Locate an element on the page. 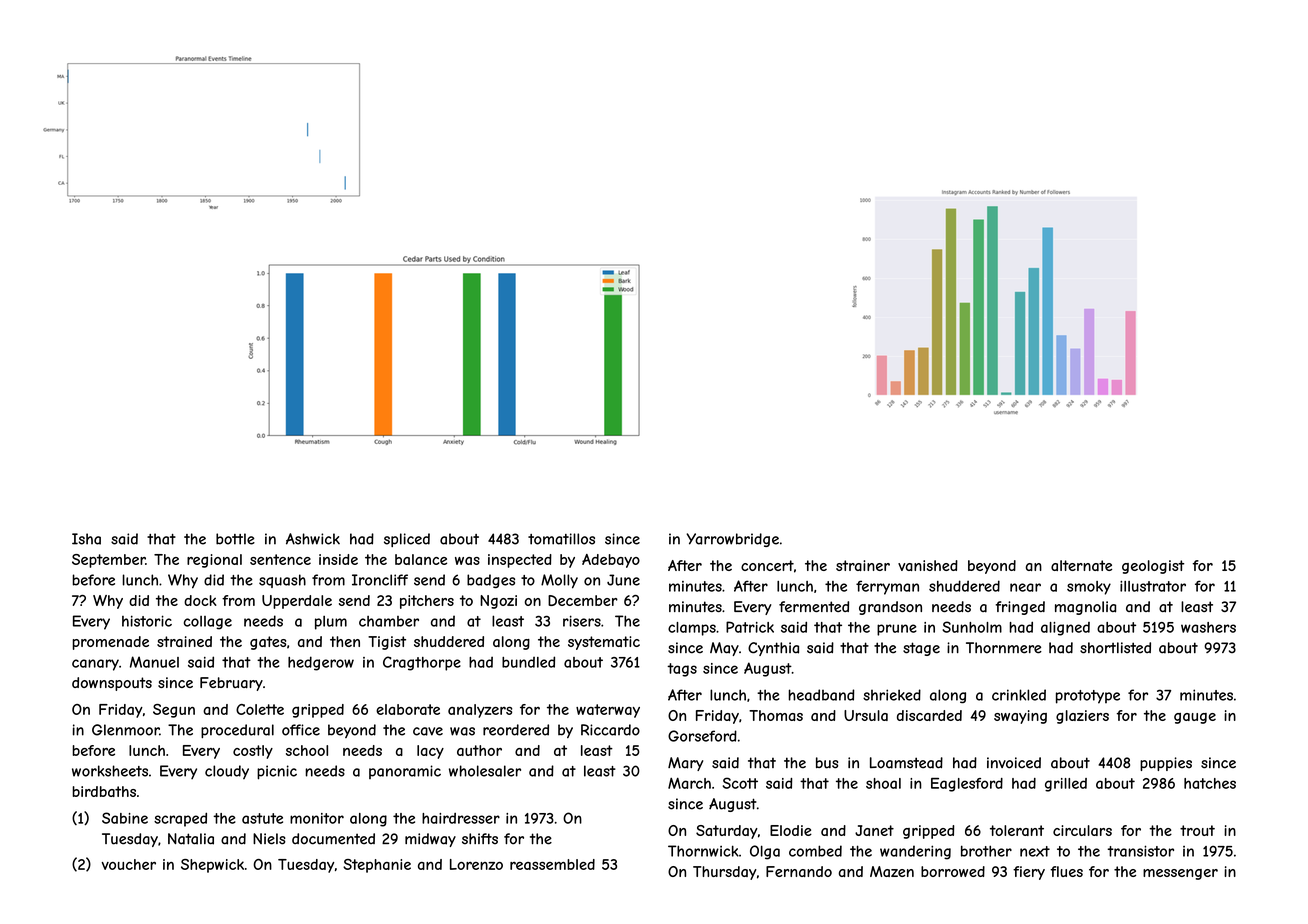  puppies is located at coordinates (1166, 764).
